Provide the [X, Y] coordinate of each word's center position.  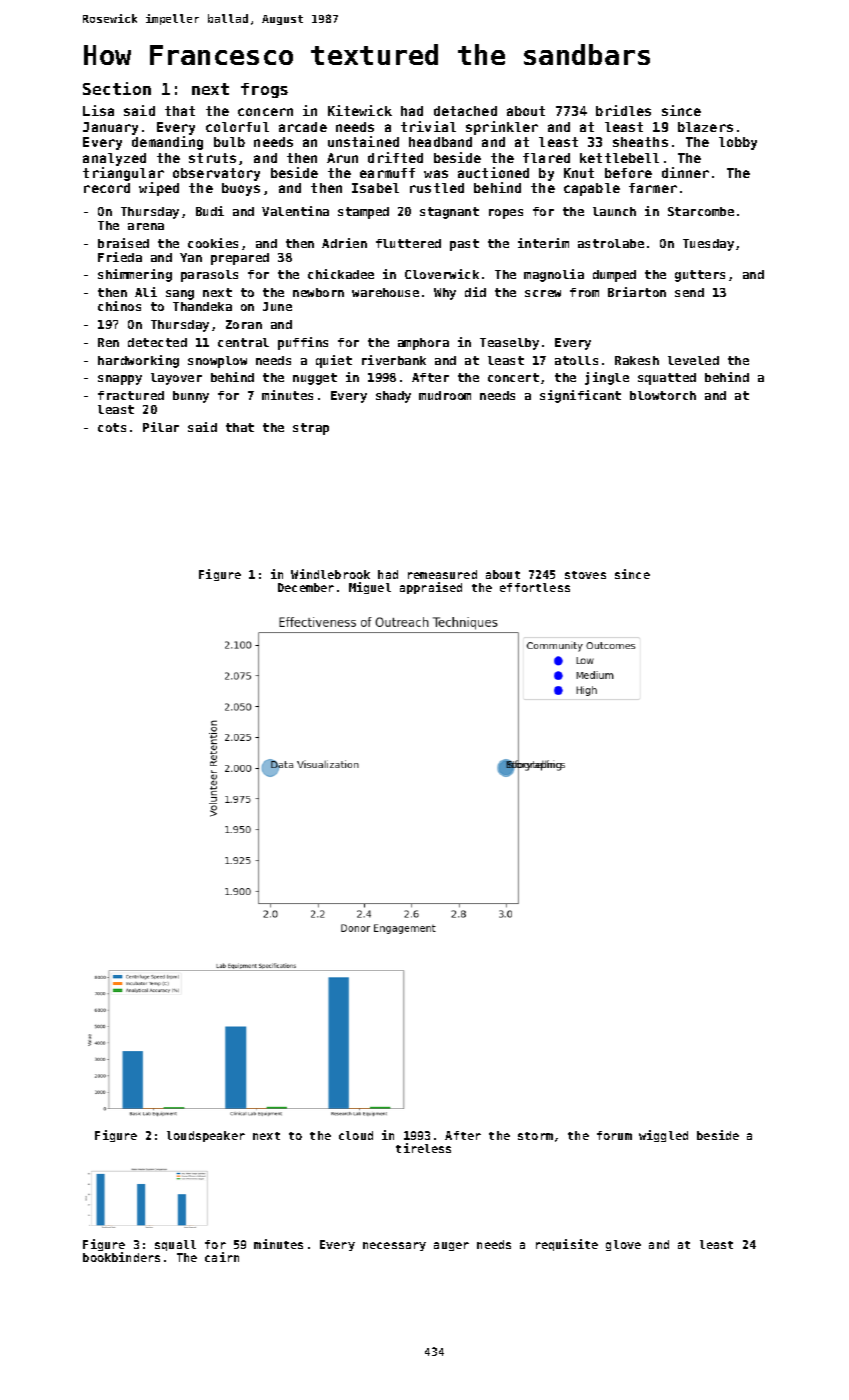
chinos [119, 306]
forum [614, 1135]
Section [117, 88]
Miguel [370, 588]
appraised [431, 588]
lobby [738, 143]
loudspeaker [206, 1136]
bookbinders [121, 1257]
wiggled [663, 1136]
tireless [423, 1148]
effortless [535, 587]
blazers [705, 127]
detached [465, 111]
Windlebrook [330, 574]
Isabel [375, 188]
